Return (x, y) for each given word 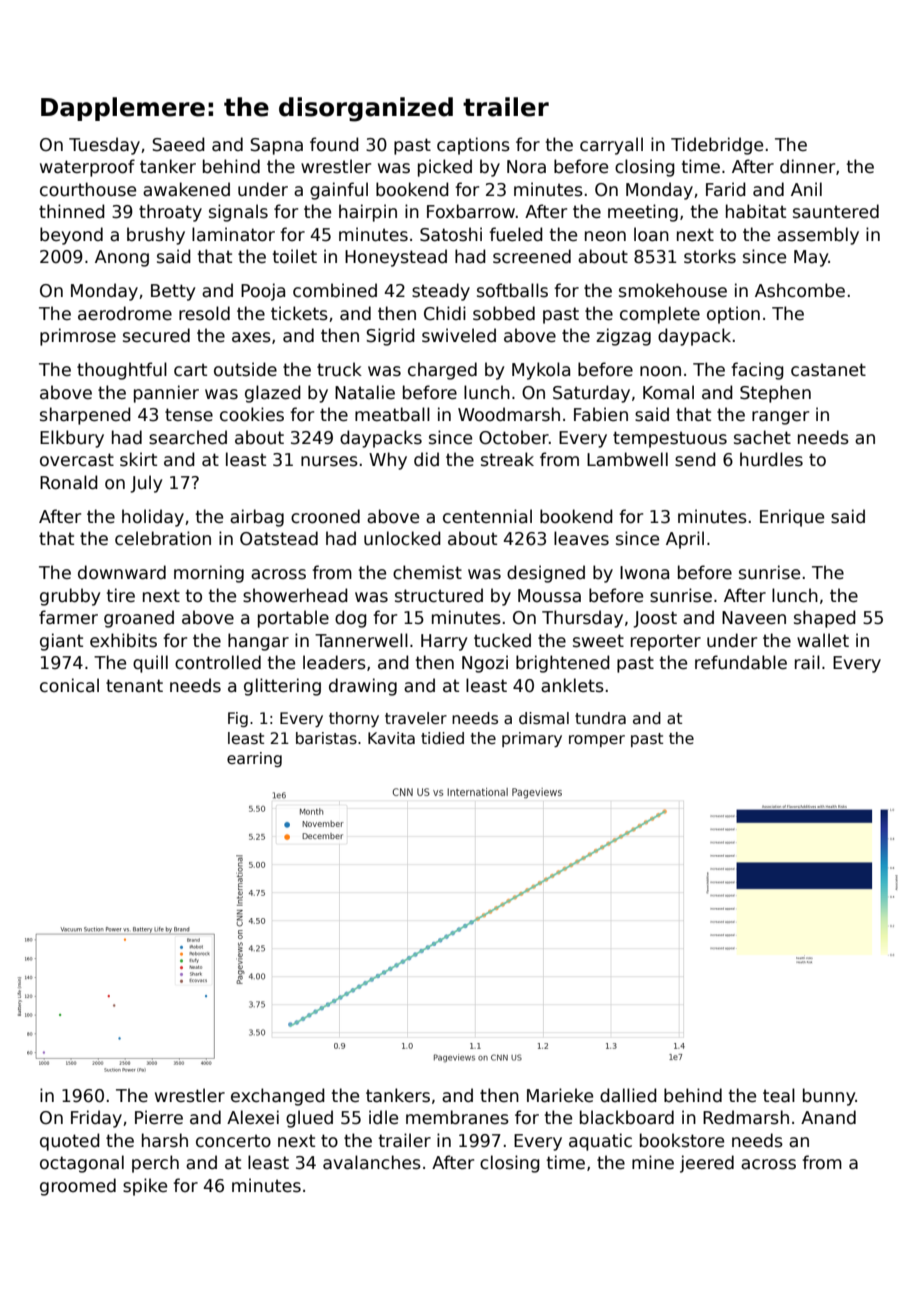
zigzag (623, 337)
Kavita (391, 738)
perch (155, 1164)
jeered (707, 1164)
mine (653, 1162)
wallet (823, 640)
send (695, 459)
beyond (71, 236)
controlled (218, 662)
